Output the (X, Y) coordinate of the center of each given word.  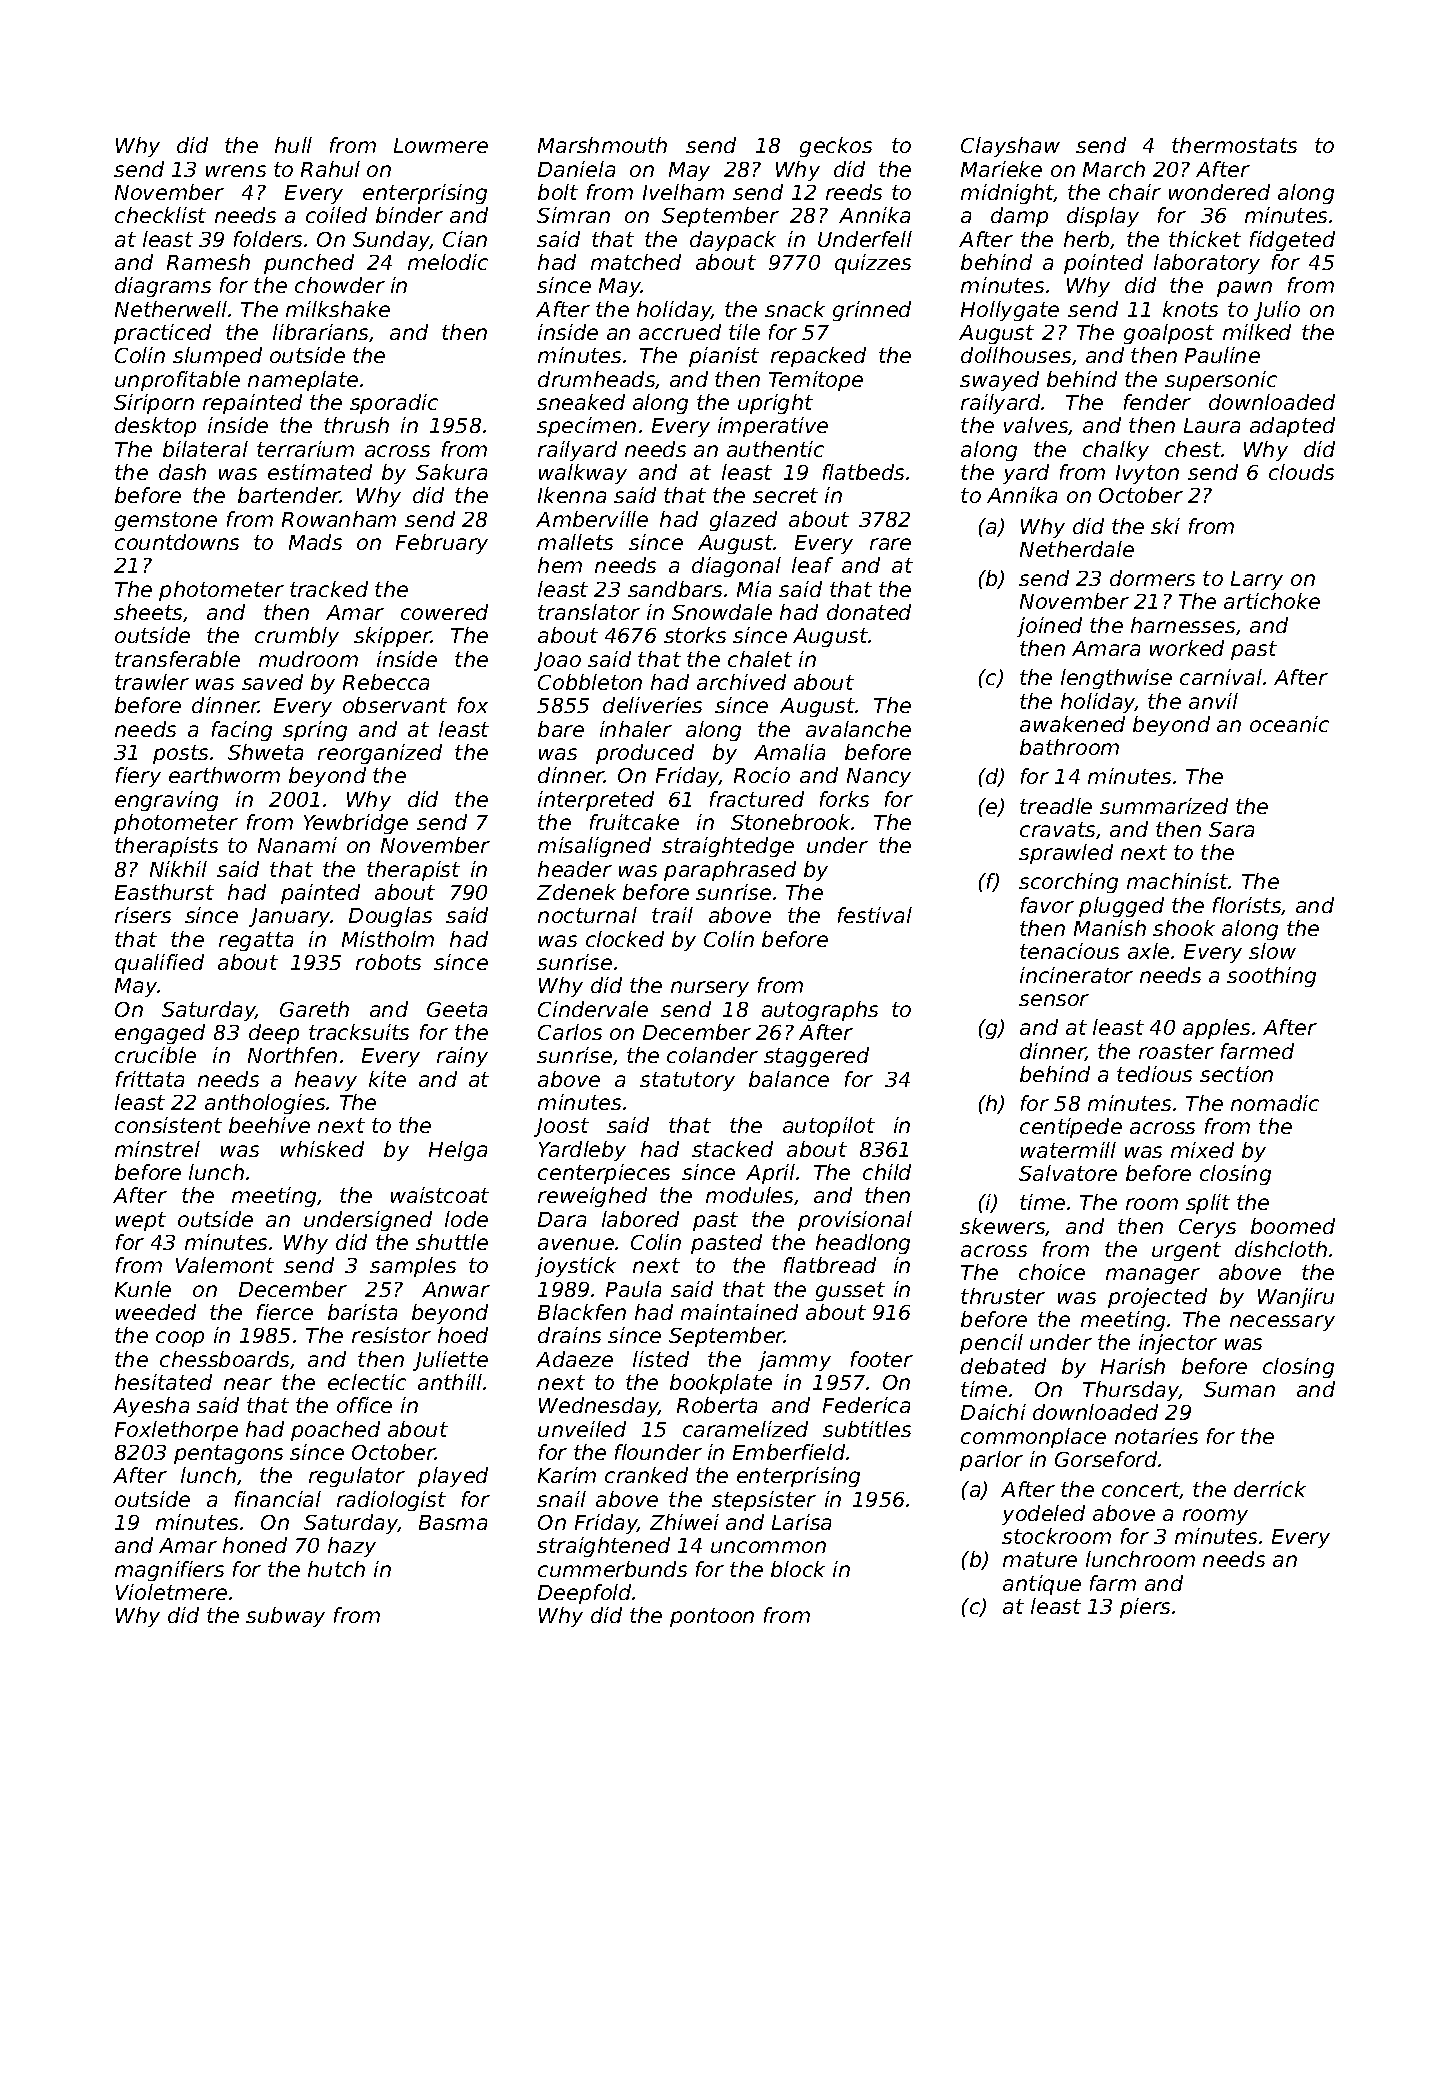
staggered (816, 1057)
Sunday (391, 241)
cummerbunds (612, 1569)
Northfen (292, 1055)
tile (744, 332)
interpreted (596, 801)
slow (1272, 951)
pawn (1244, 289)
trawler (152, 682)
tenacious (1069, 951)
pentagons (228, 1454)
